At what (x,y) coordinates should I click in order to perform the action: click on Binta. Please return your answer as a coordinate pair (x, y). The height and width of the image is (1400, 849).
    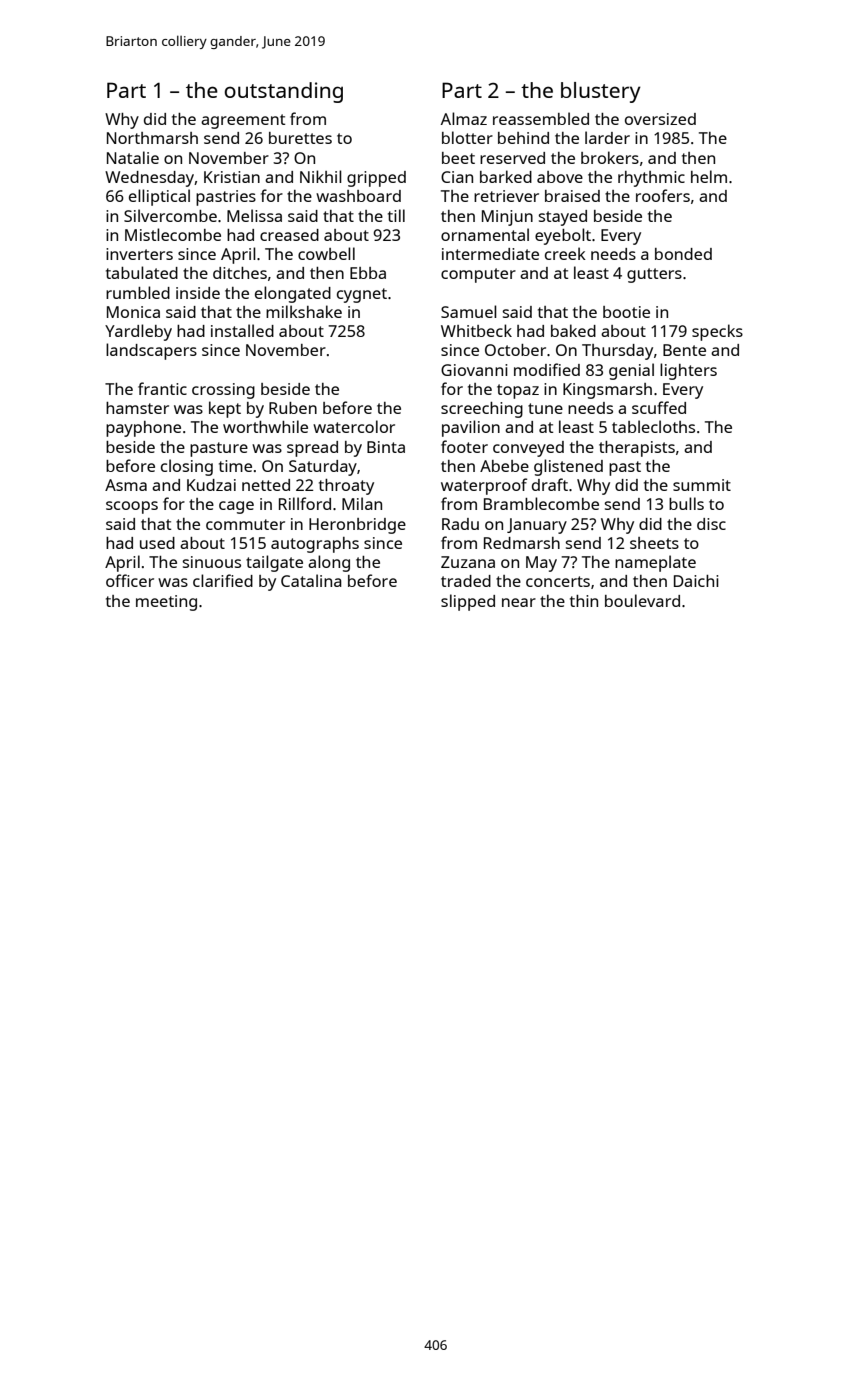
    Looking at the image, I should click on (386, 447).
